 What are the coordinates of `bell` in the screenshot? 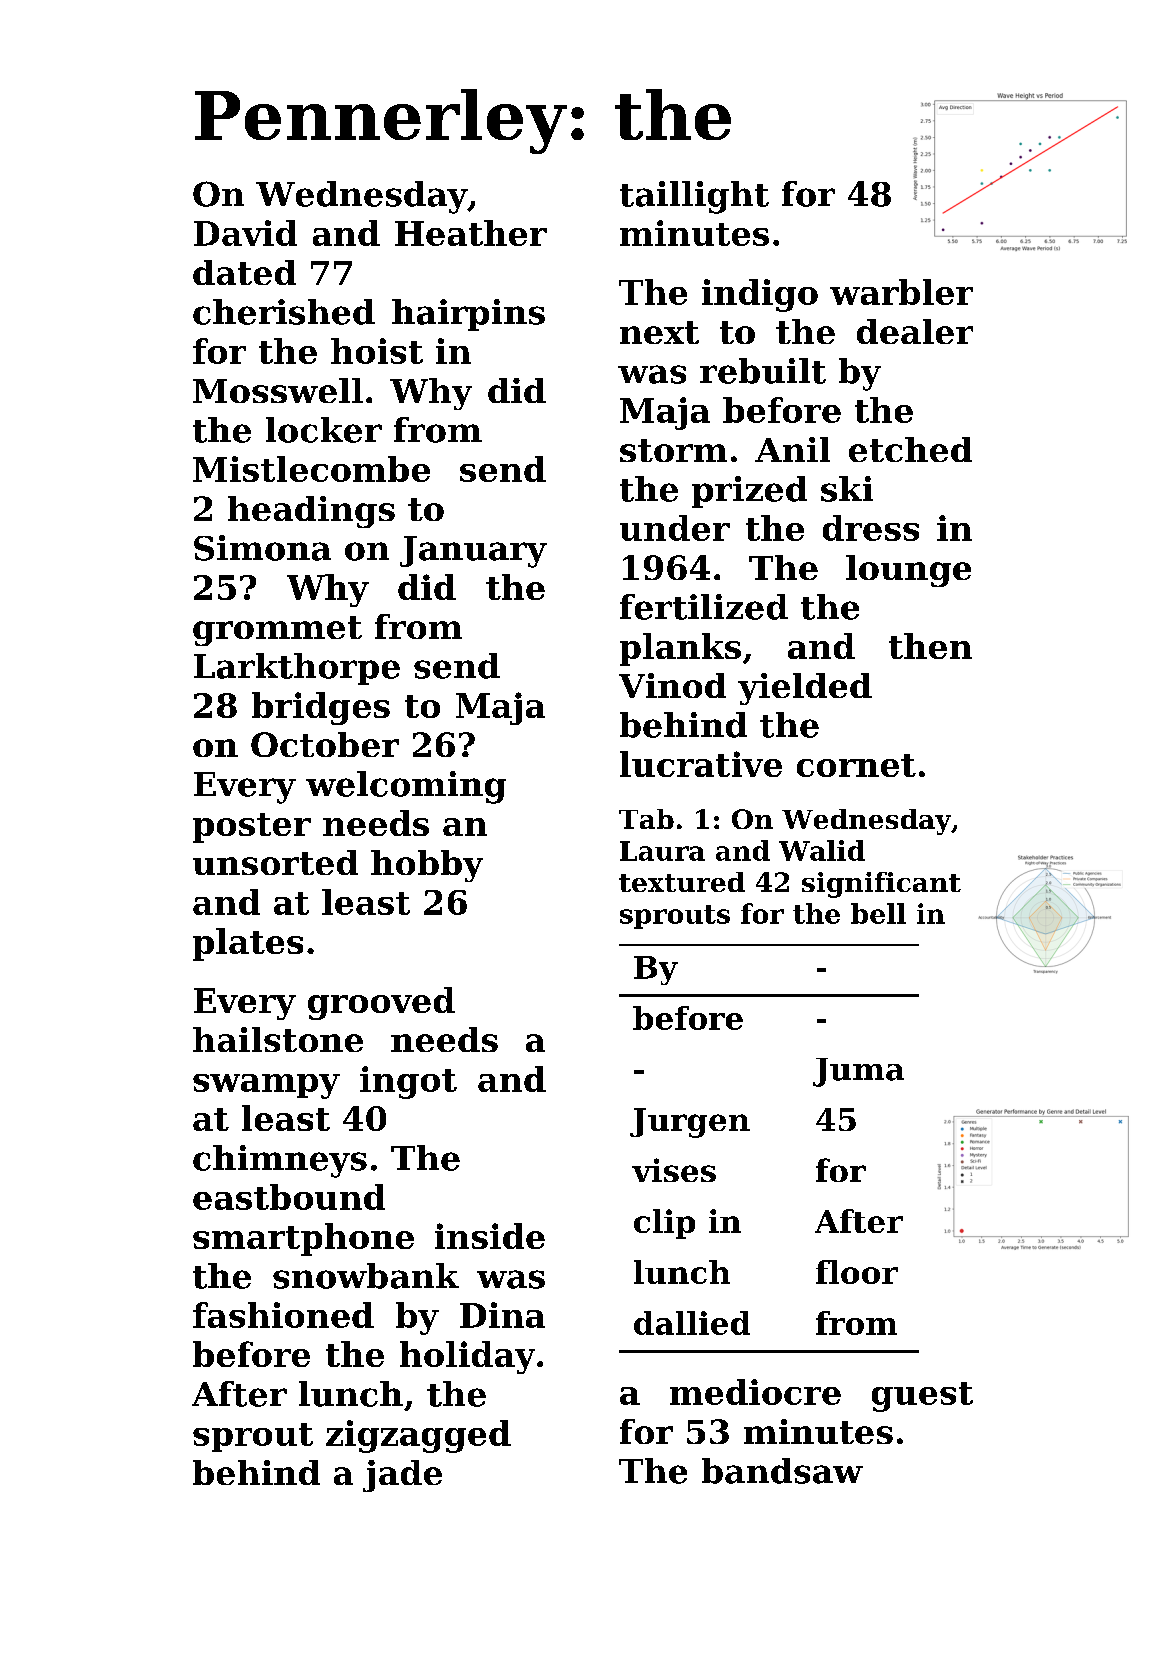 It's located at (878, 913).
